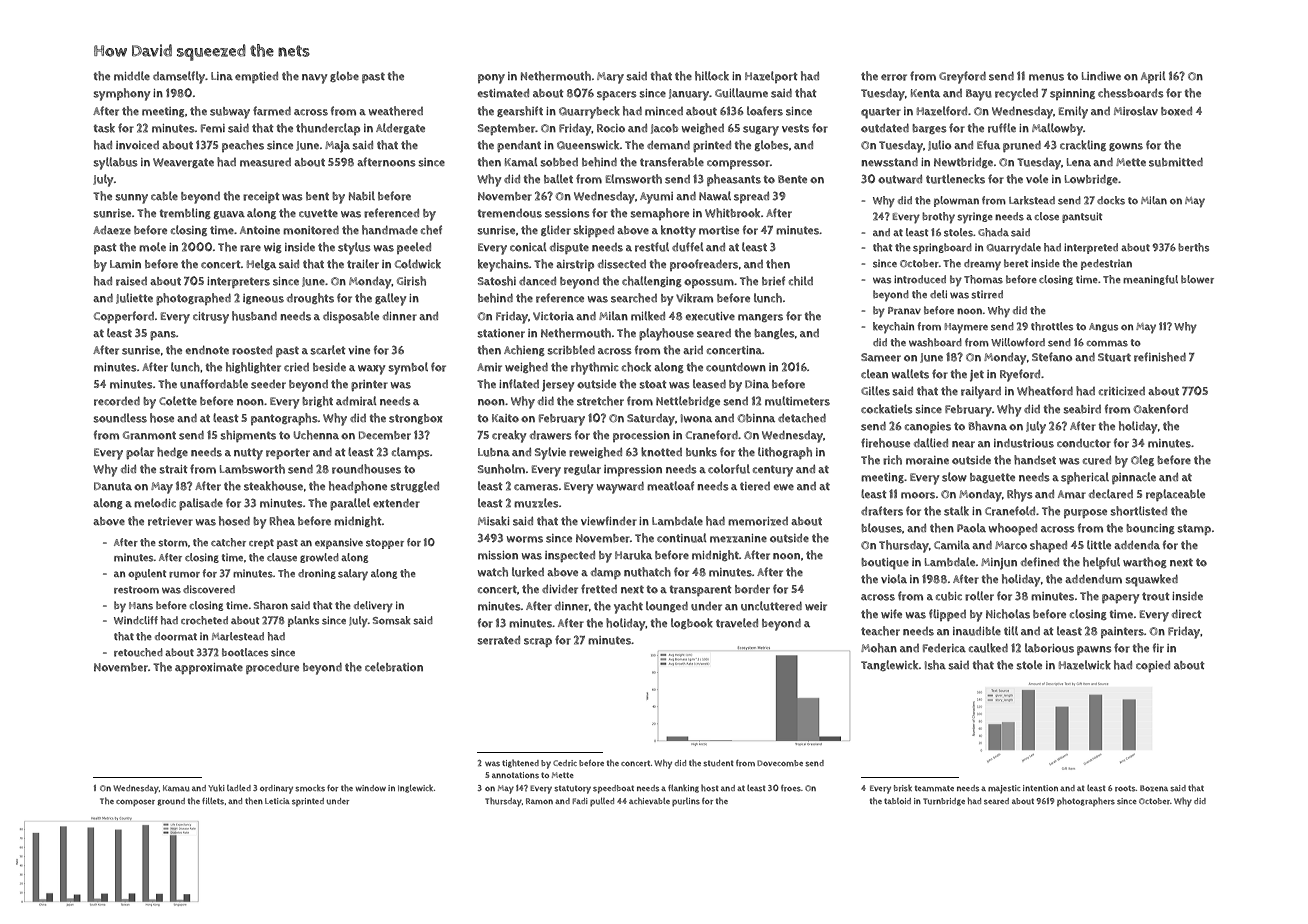 The height and width of the screenshot is (924, 1308). Describe the element at coordinates (710, 788) in the screenshot. I see `host` at that location.
